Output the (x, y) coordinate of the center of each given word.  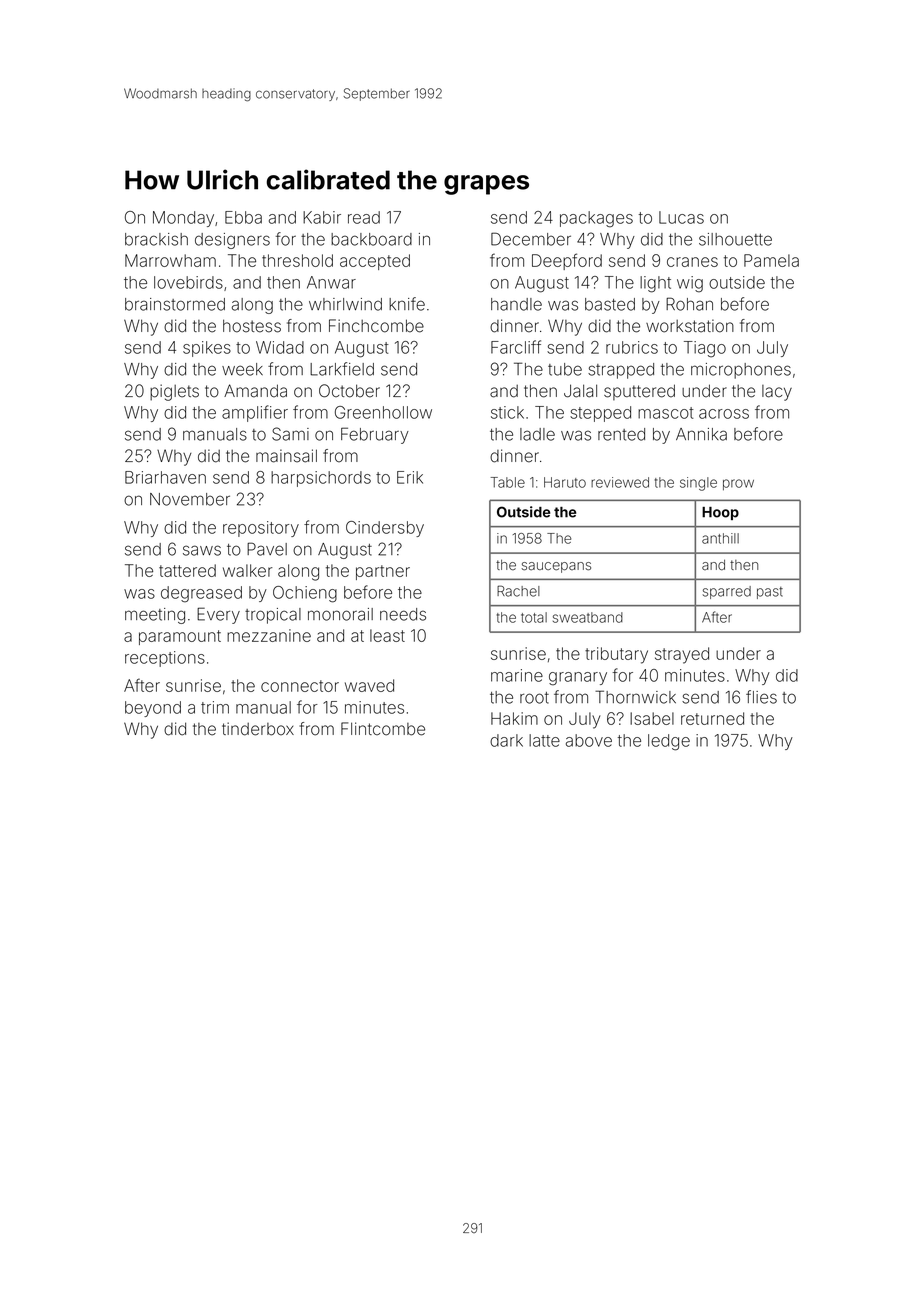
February (375, 435)
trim (215, 707)
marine (517, 675)
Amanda (255, 391)
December (531, 239)
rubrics (632, 347)
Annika (701, 434)
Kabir (322, 217)
